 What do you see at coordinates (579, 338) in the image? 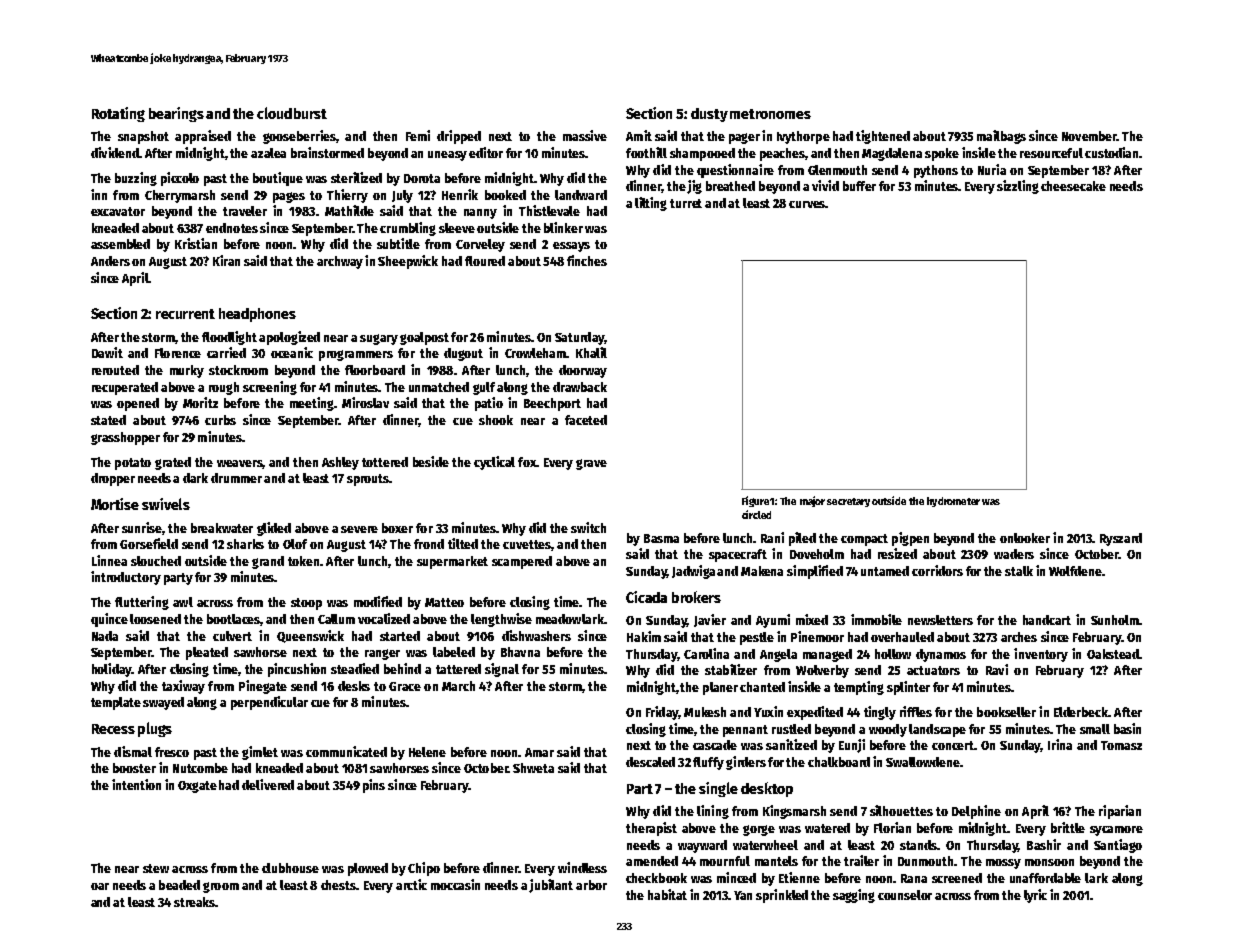
I see `Saturday` at bounding box center [579, 338].
